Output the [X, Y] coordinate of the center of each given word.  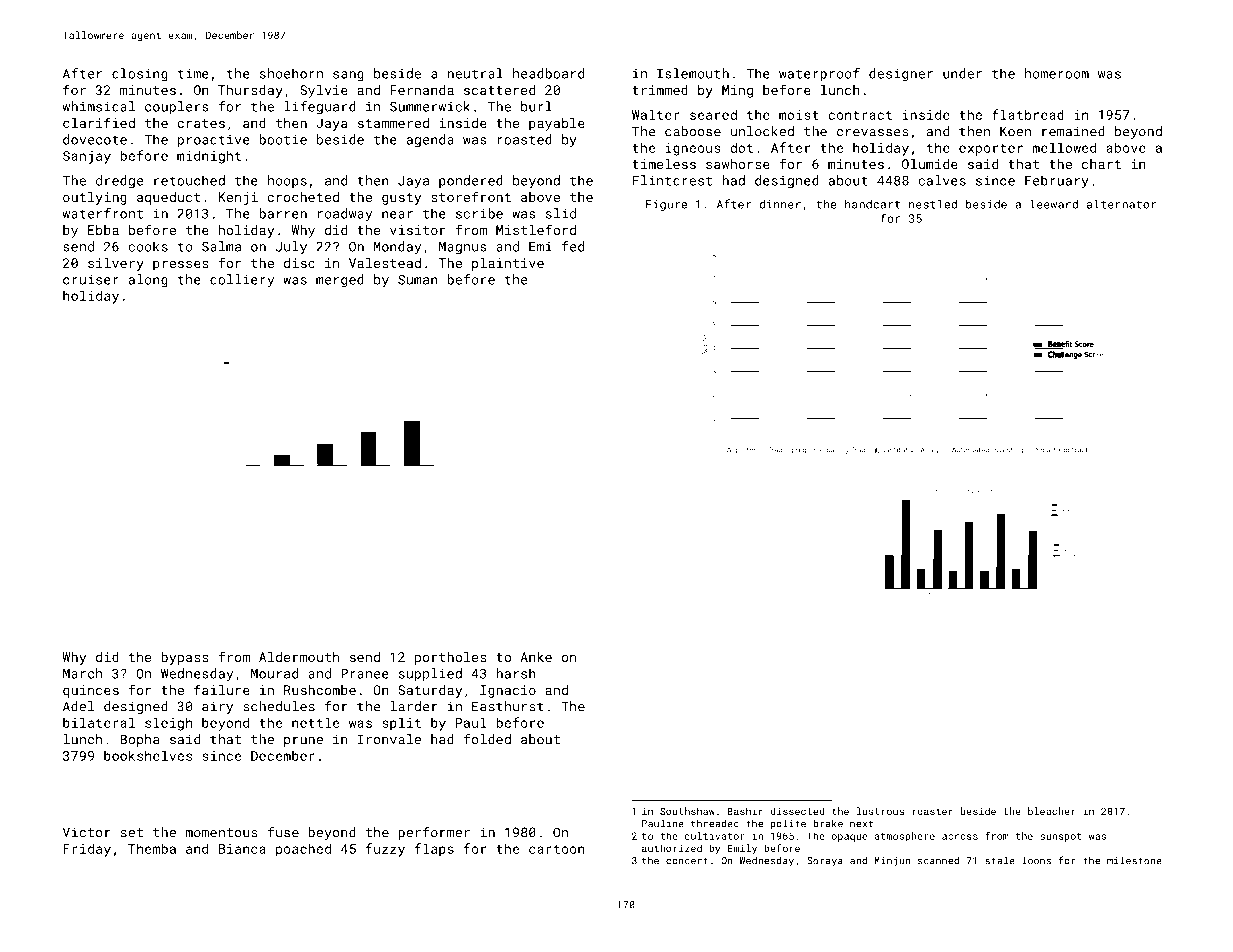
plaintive [508, 264]
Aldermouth [299, 657]
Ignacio [508, 691]
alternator [1121, 204]
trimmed [660, 90]
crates [201, 123]
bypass [185, 658]
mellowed [1064, 147]
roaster [932, 811]
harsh [516, 673]
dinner [780, 204]
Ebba [103, 230]
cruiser [91, 280]
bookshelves [148, 755]
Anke [536, 657]
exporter [991, 150]
